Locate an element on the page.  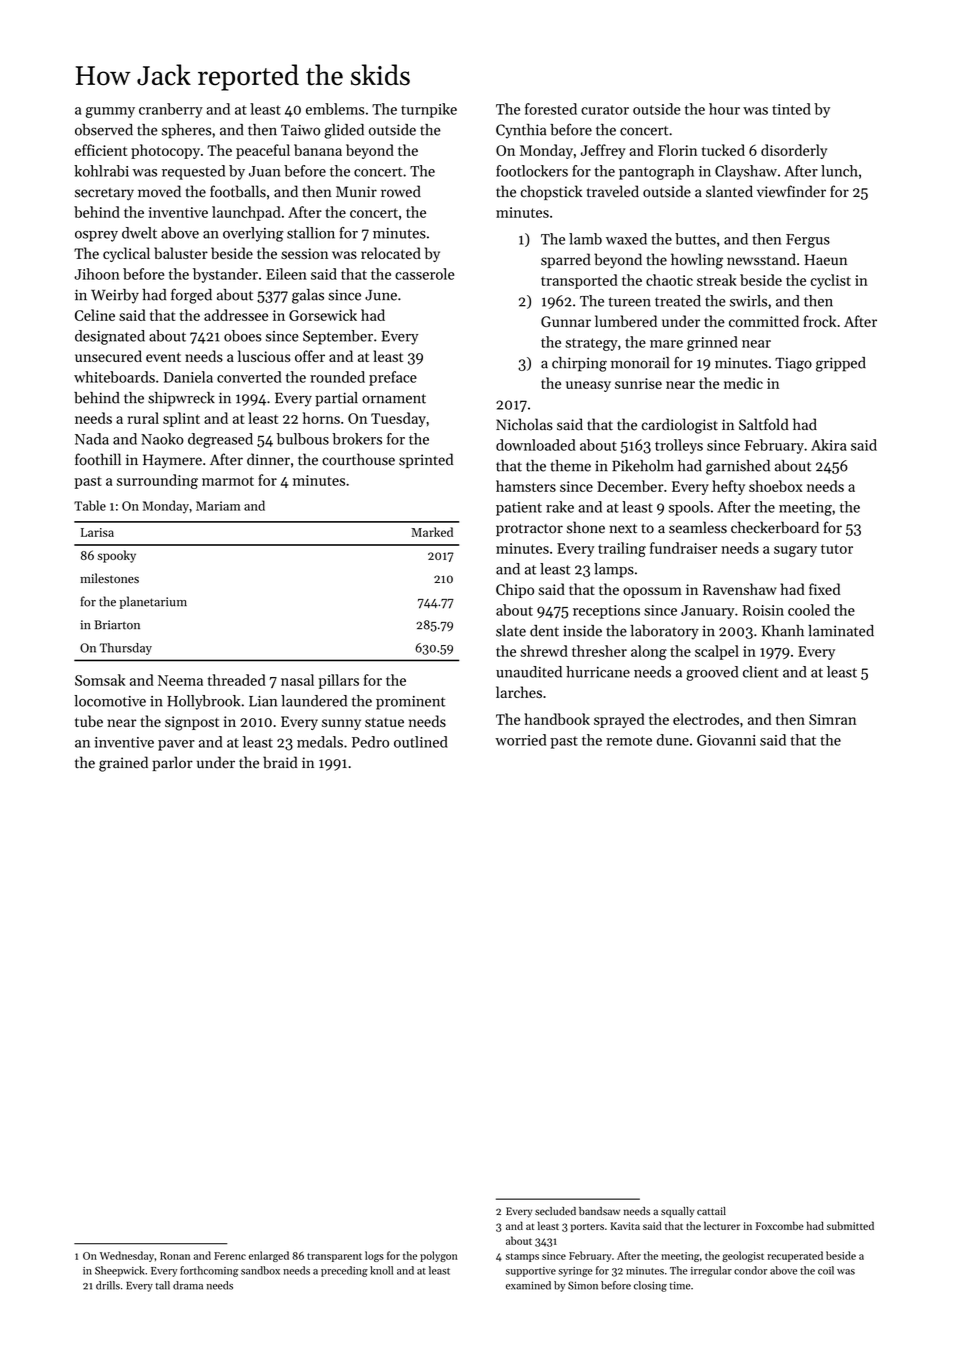
hamsters is located at coordinates (526, 486).
